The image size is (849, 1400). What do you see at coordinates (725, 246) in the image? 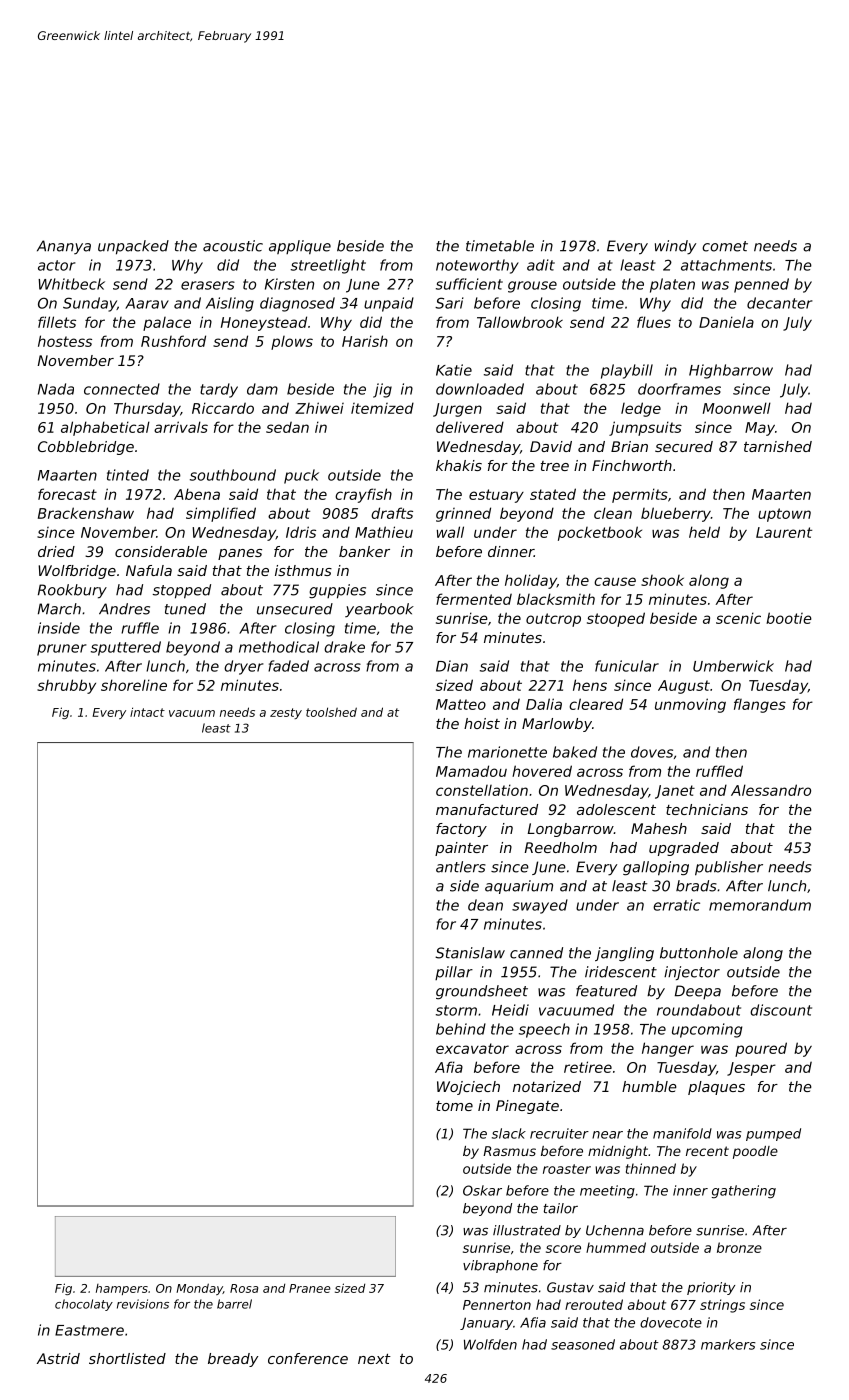
I see `comet` at bounding box center [725, 246].
